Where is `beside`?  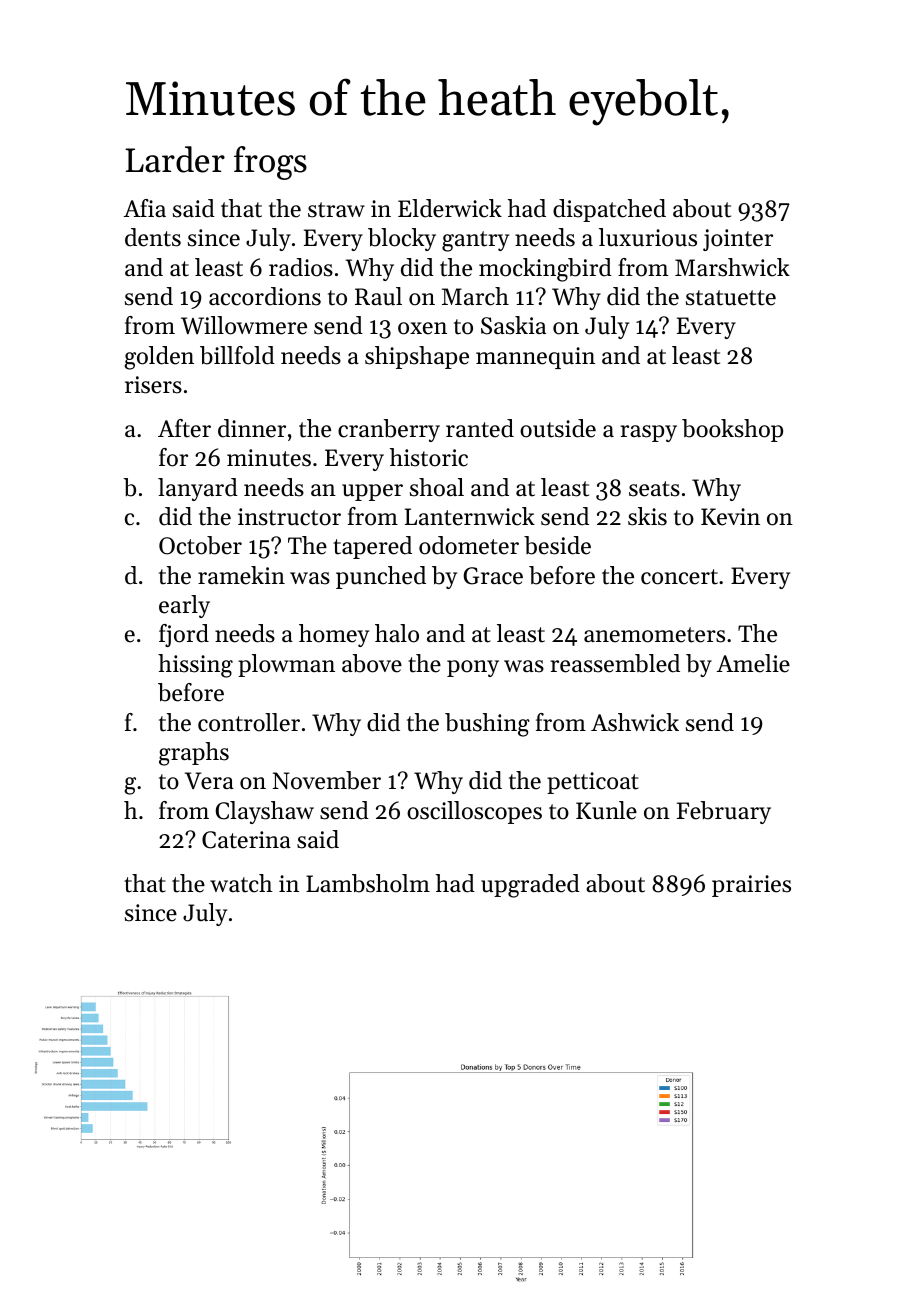 beside is located at coordinates (557, 545).
